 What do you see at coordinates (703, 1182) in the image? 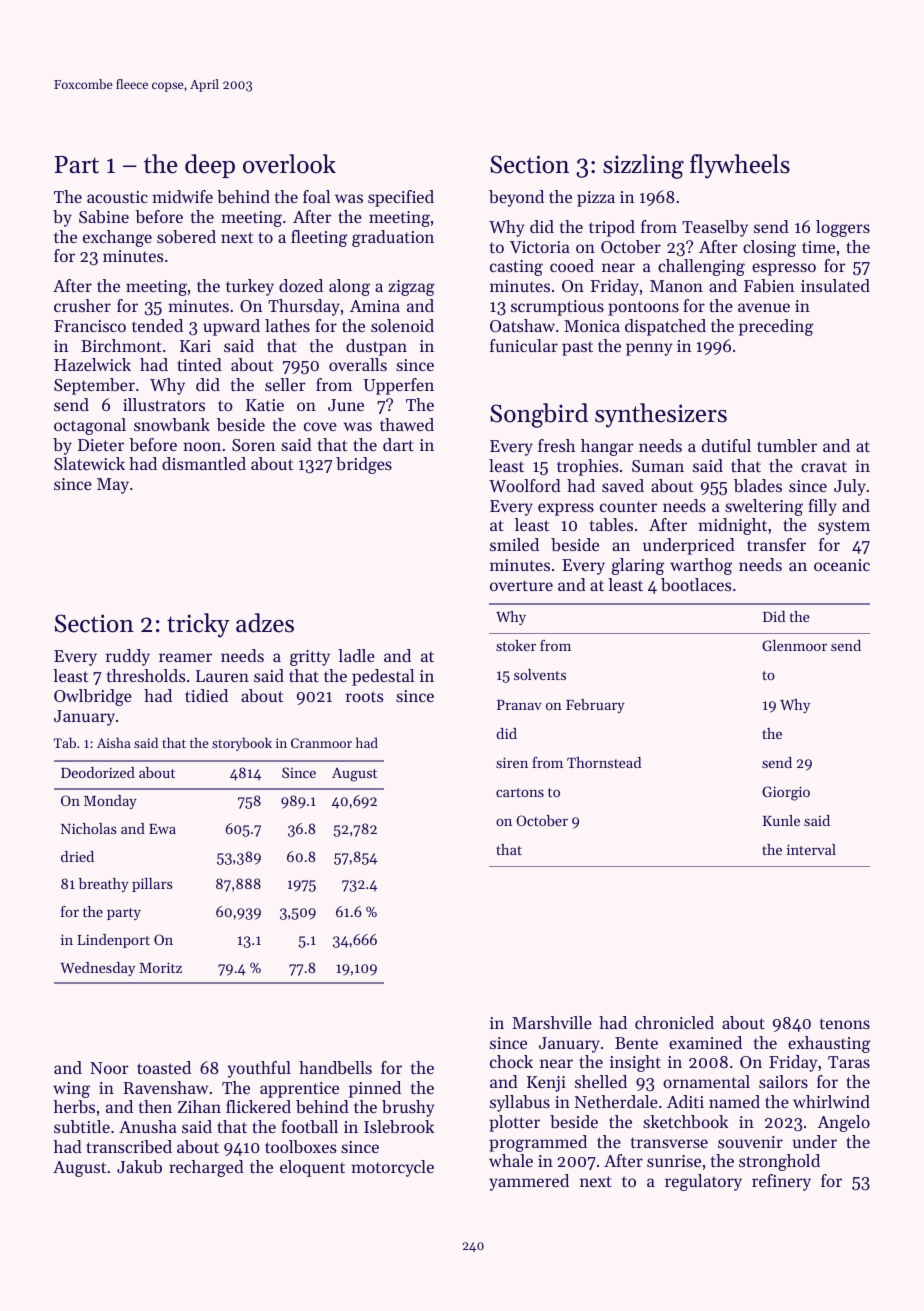
I see `regulatory` at bounding box center [703, 1182].
